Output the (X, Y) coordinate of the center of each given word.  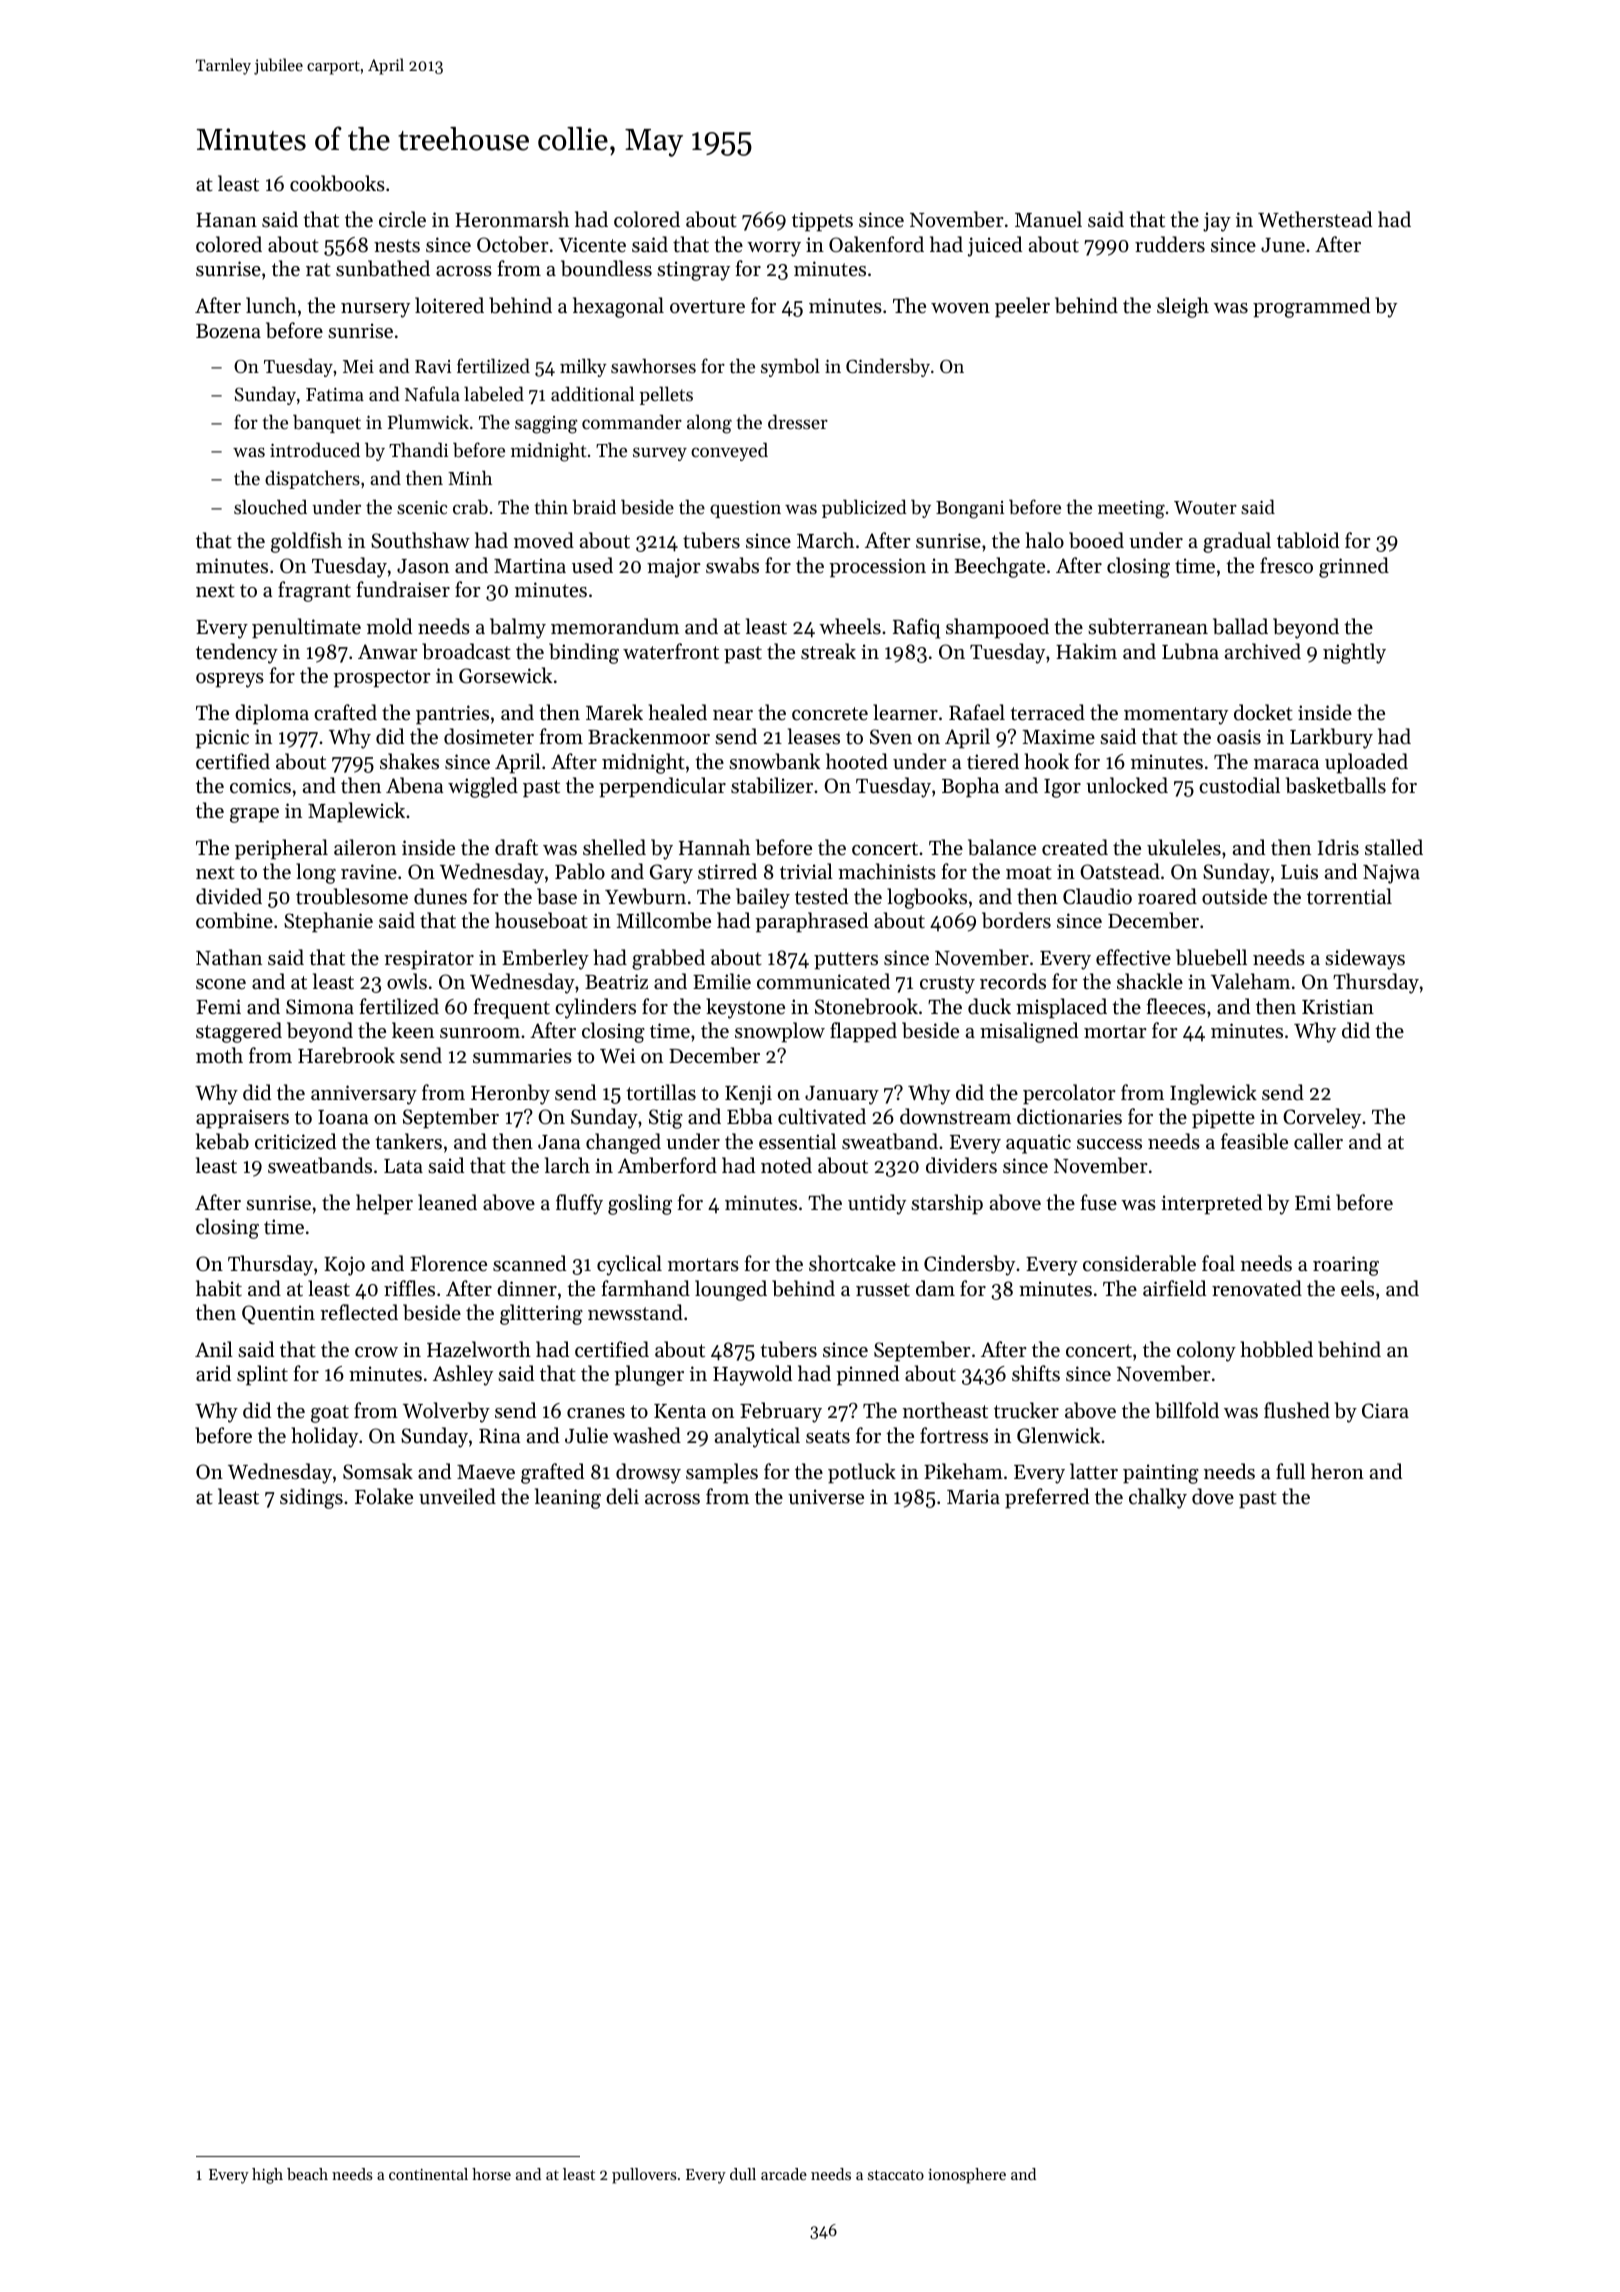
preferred (1047, 1498)
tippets (822, 222)
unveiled (457, 1496)
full (1290, 1471)
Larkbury (1331, 738)
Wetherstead (1315, 219)
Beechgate (999, 567)
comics (260, 786)
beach (307, 2174)
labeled (494, 394)
